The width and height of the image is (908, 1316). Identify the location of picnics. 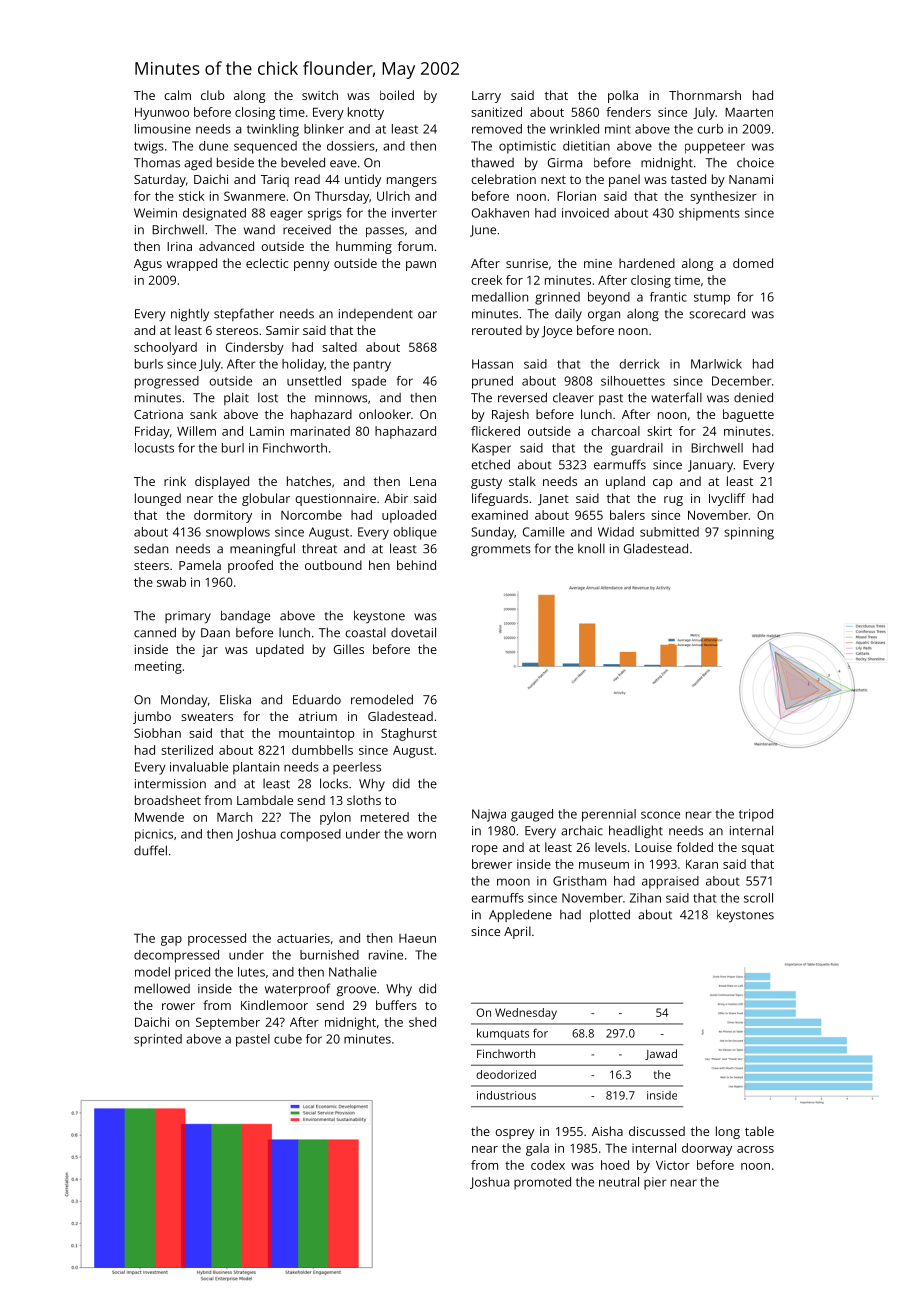
(154, 835).
